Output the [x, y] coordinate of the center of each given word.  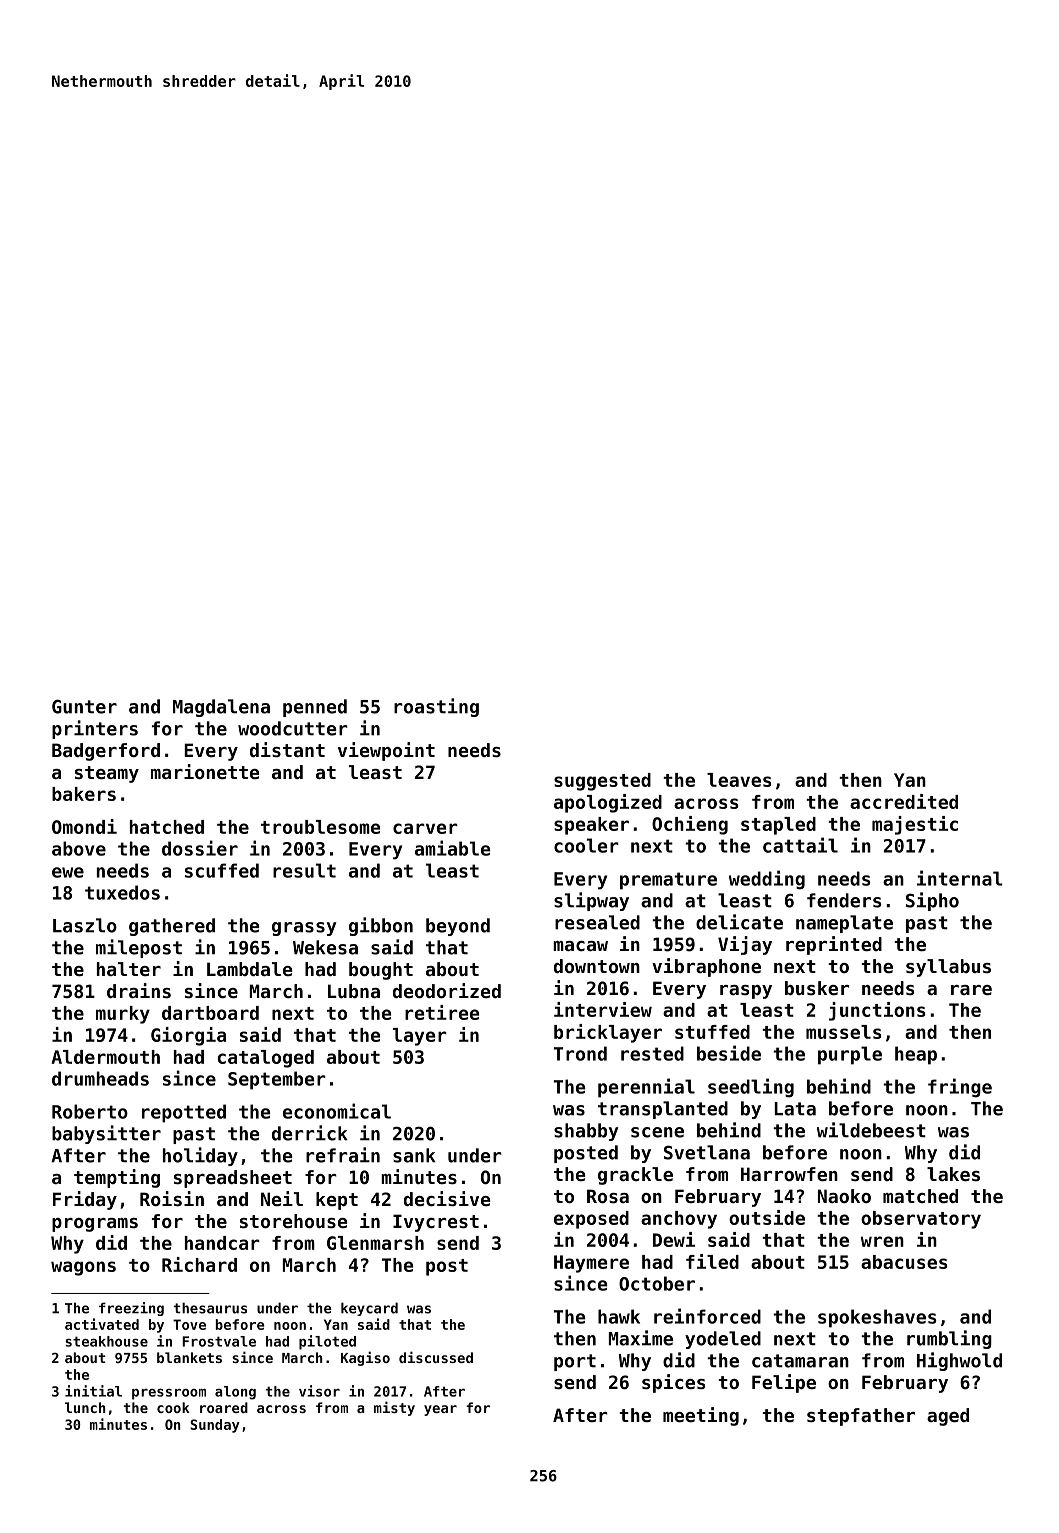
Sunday [215, 1426]
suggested [602, 782]
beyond [458, 927]
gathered [172, 927]
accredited [904, 801]
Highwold [959, 1361]
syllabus [948, 968]
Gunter [84, 706]
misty [394, 1408]
